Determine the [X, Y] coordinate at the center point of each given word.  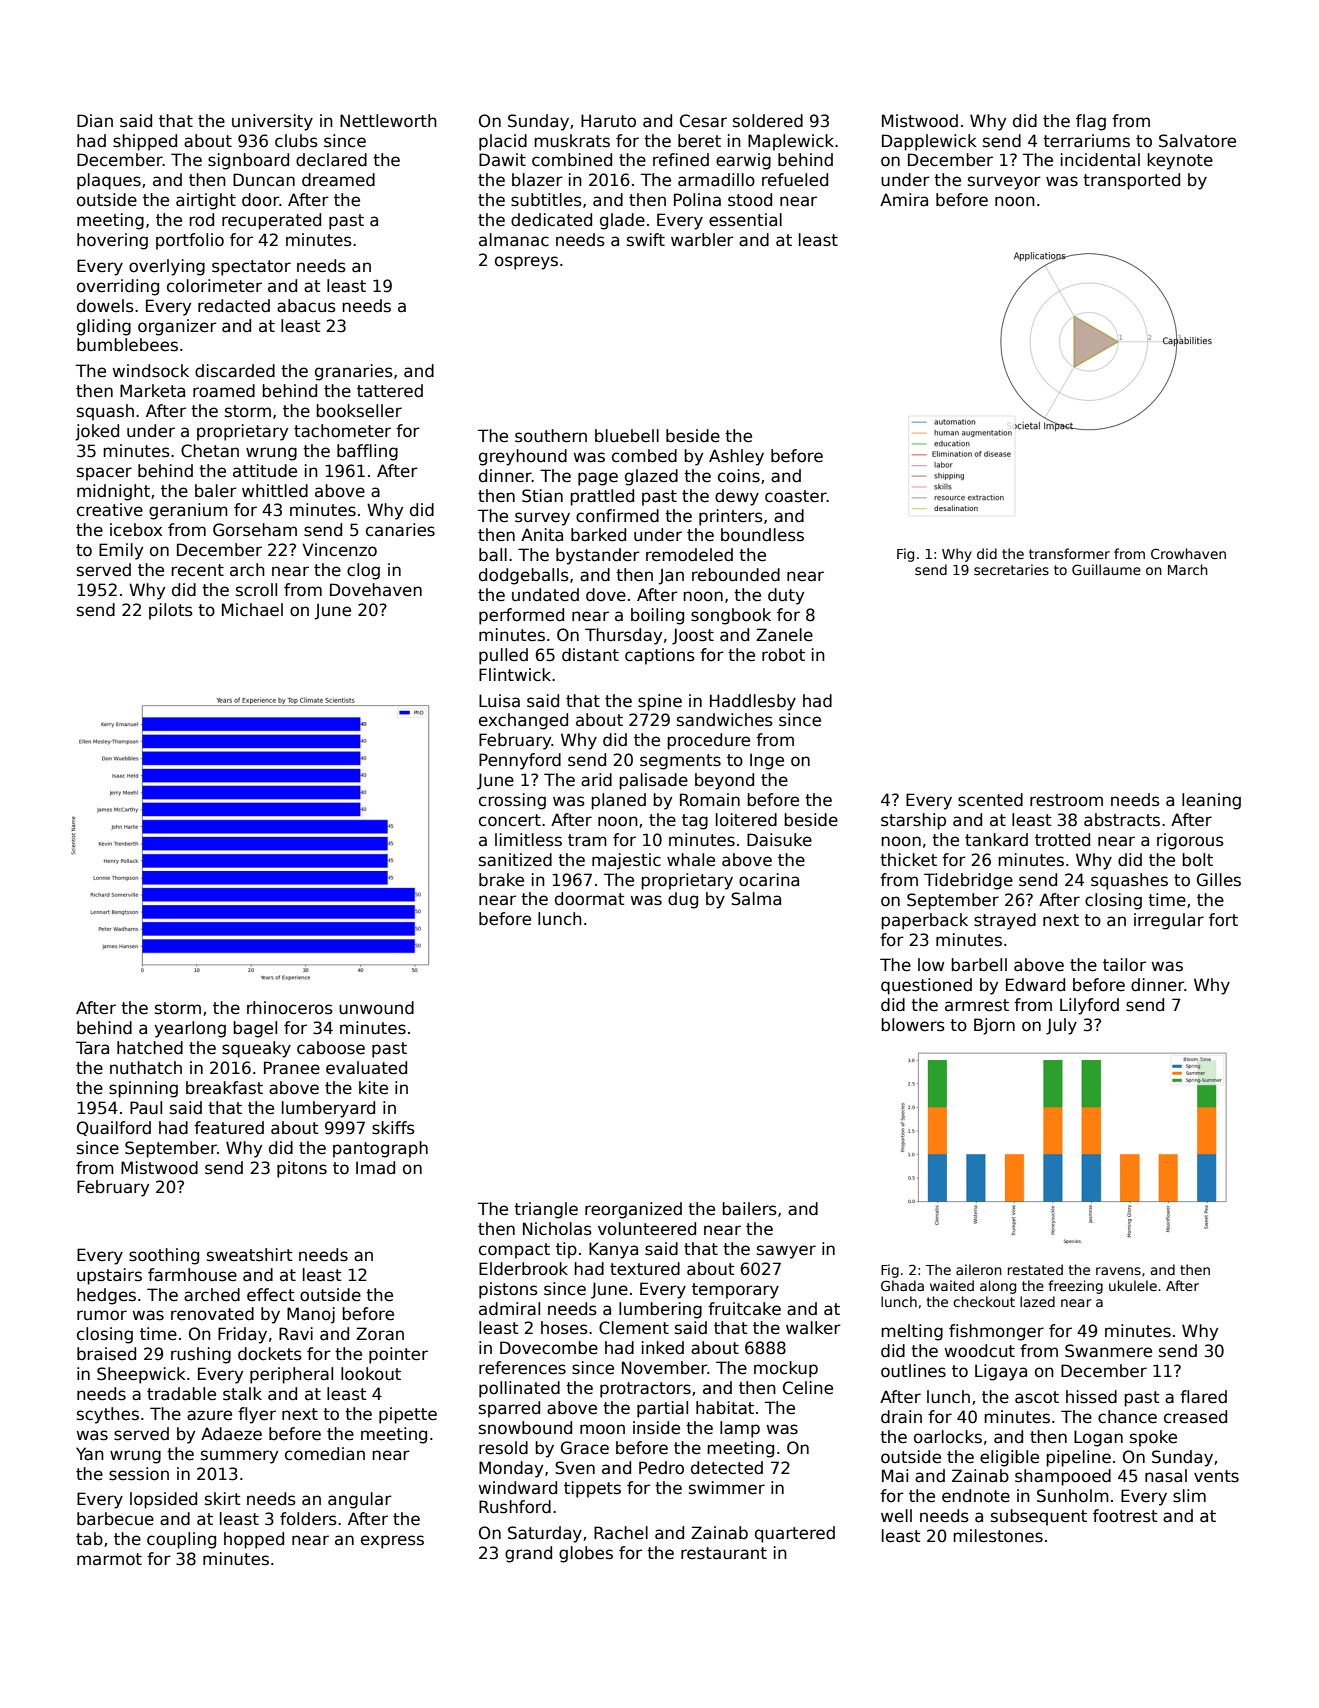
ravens [1118, 1271]
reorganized [633, 1210]
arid [596, 780]
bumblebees [127, 345]
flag [1091, 122]
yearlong [190, 1029]
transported [1131, 181]
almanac [514, 240]
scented [990, 800]
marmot [109, 1559]
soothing [164, 1256]
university [272, 122]
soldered [768, 121]
